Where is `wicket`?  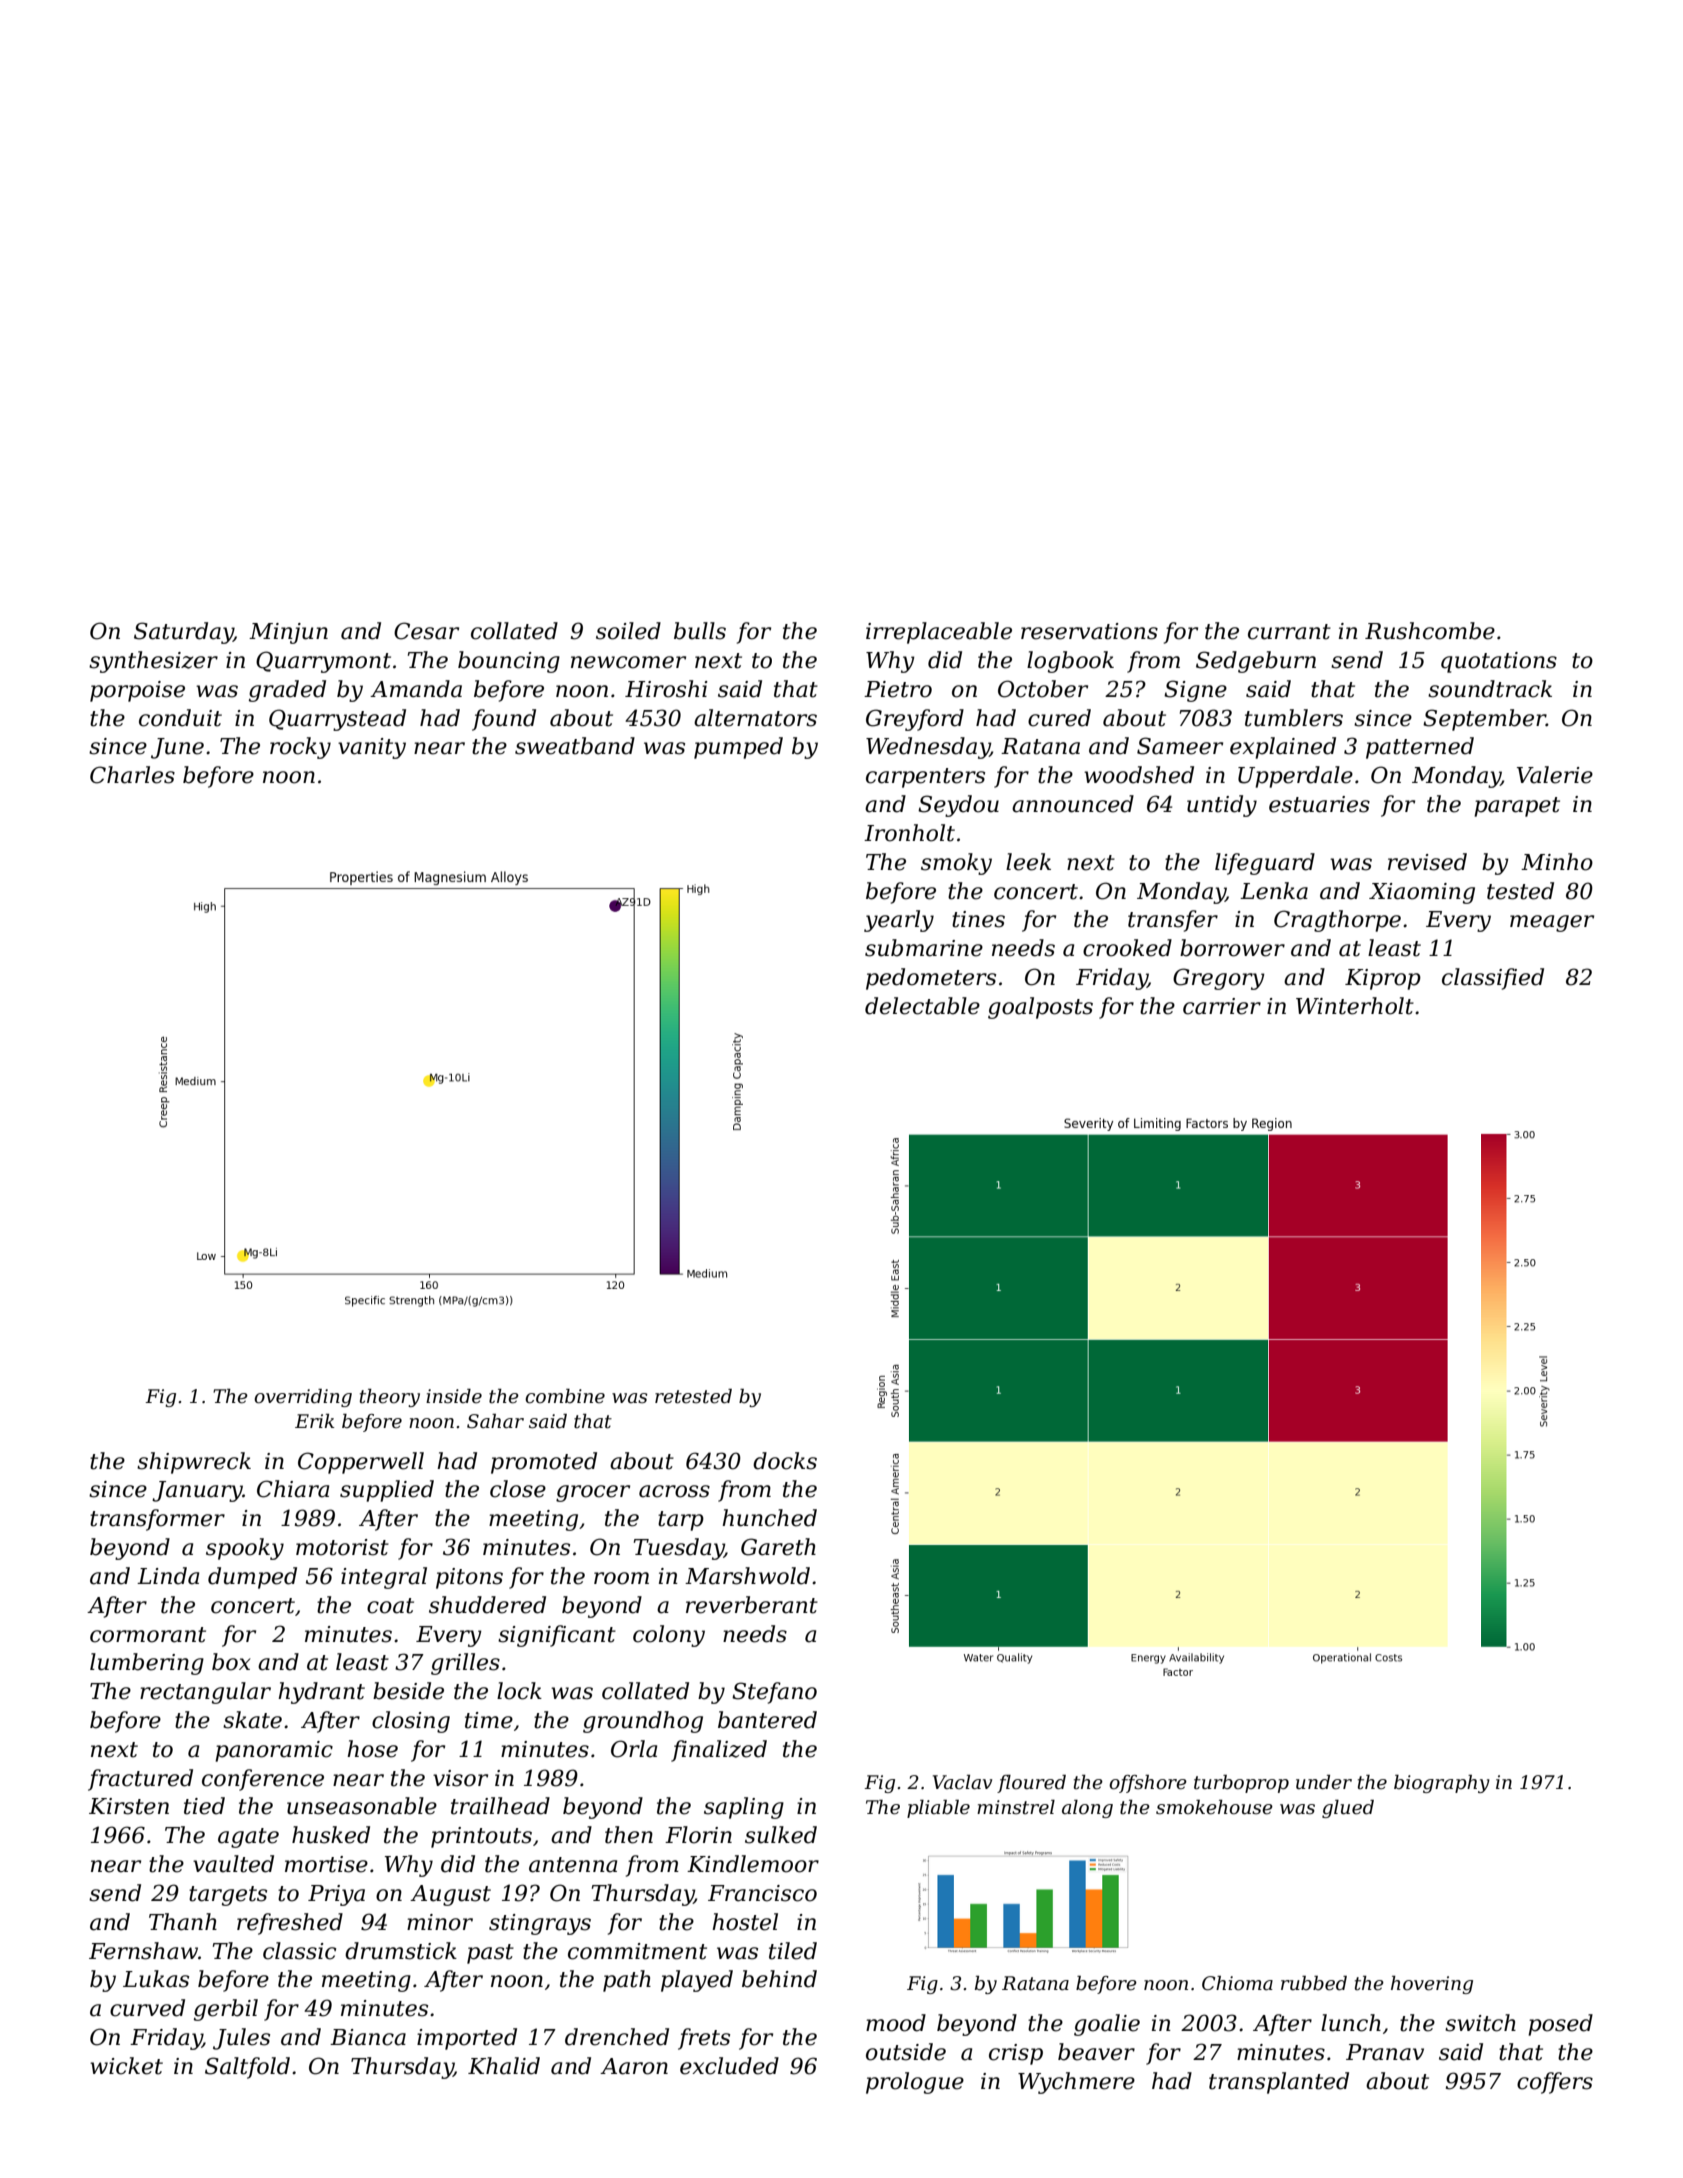
wicket is located at coordinates (126, 2066).
